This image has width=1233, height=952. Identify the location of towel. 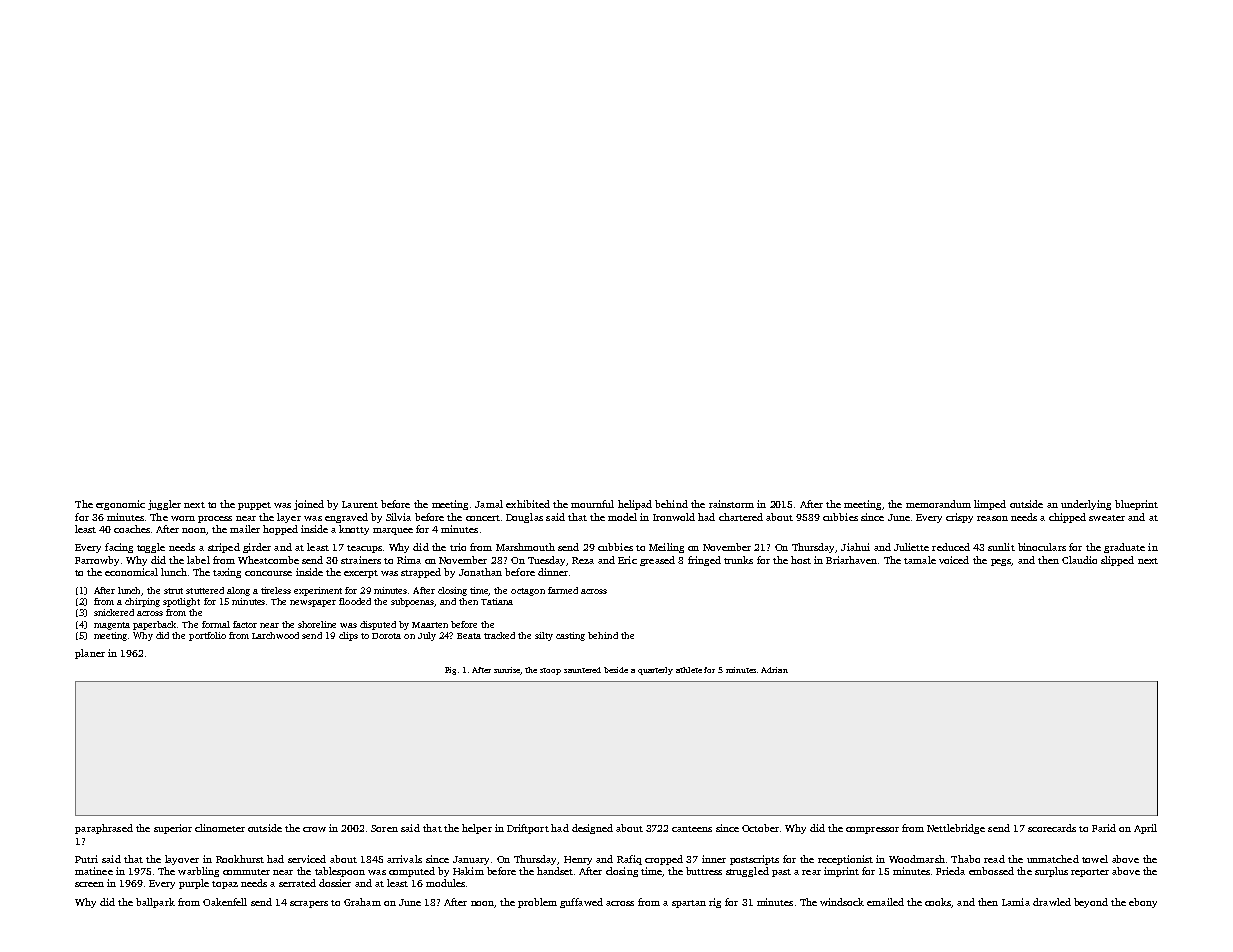
(1095, 859).
